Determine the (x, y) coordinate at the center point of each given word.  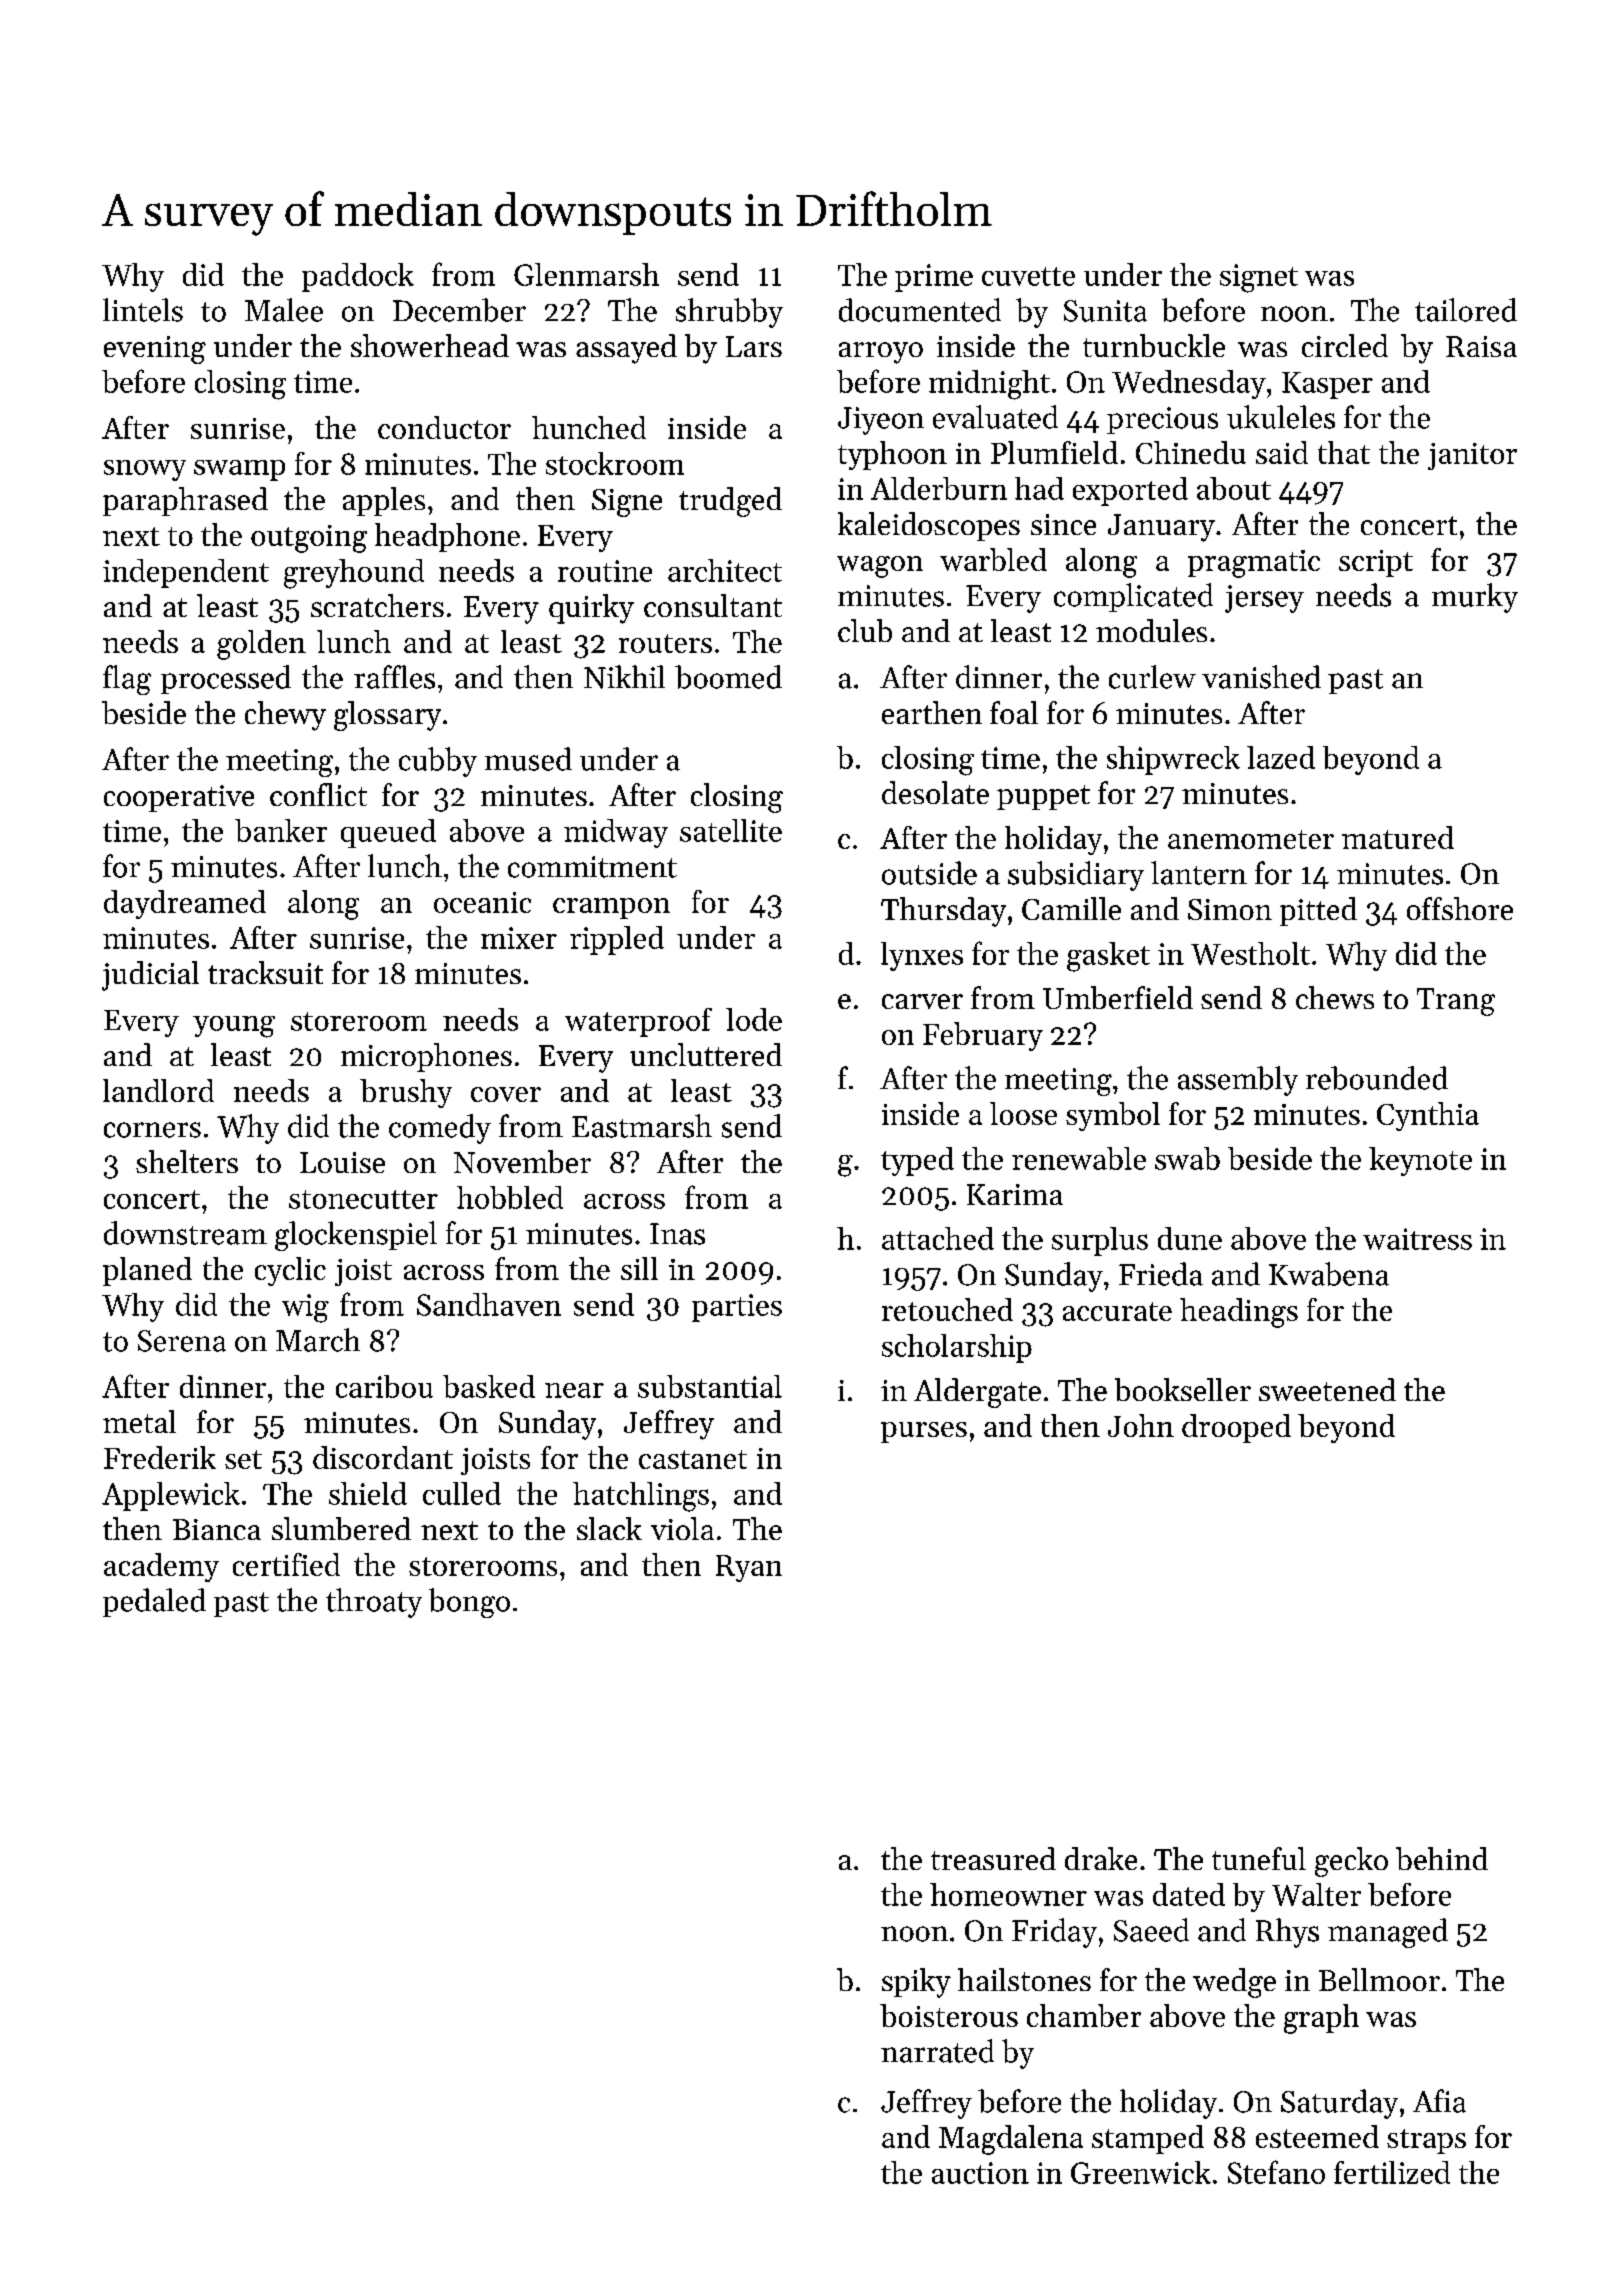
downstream (185, 1233)
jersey (1264, 599)
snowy (145, 470)
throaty (374, 1603)
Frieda (1161, 1274)
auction (980, 2173)
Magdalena (1011, 2140)
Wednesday (1189, 384)
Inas (677, 1234)
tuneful (1259, 1858)
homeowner (1008, 1894)
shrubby (729, 313)
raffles (394, 677)
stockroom (615, 463)
